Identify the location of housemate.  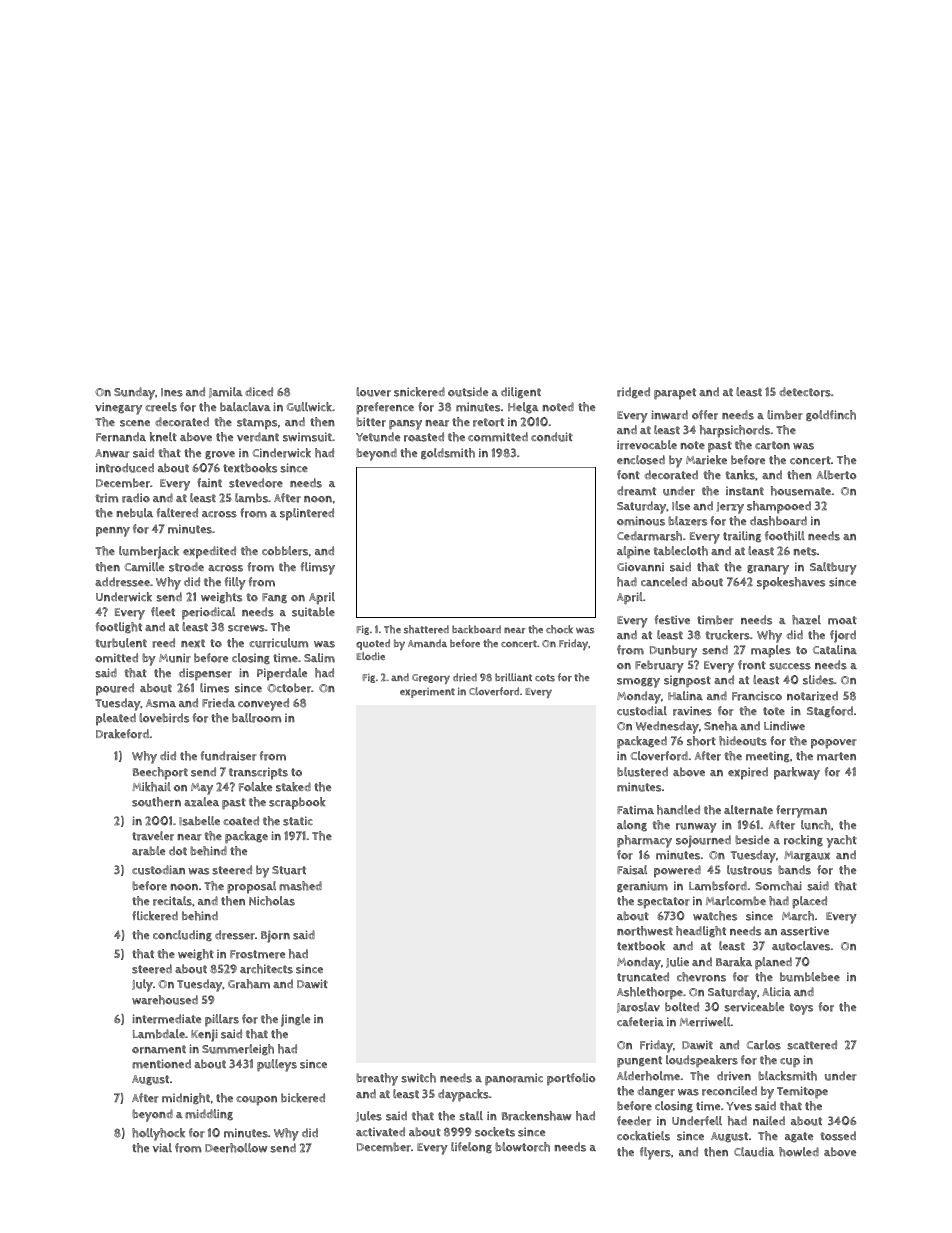
(801, 491).
